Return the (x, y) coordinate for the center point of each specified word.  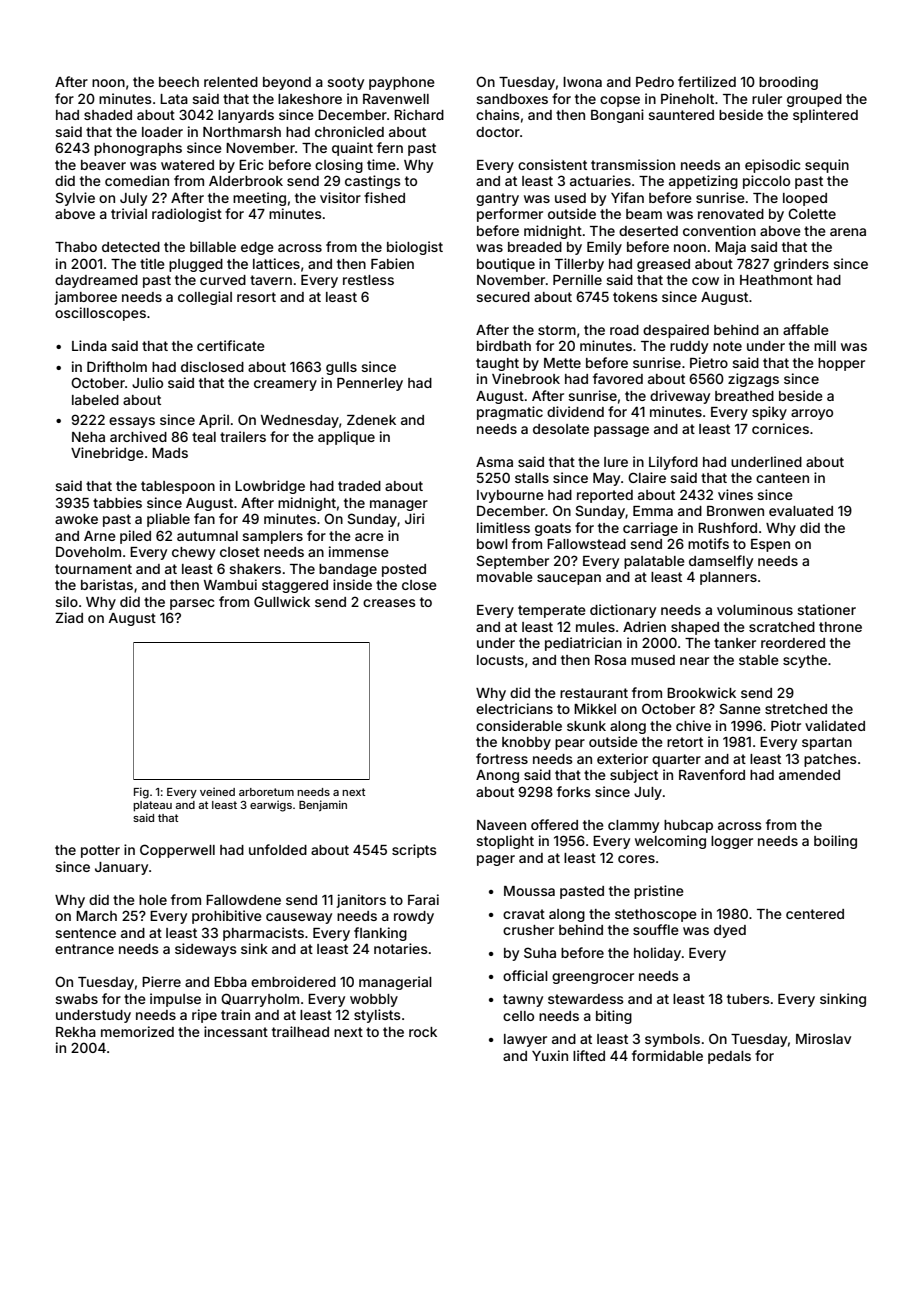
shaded (108, 115)
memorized (137, 1031)
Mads (170, 453)
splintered (825, 116)
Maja (730, 248)
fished (384, 197)
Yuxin (550, 1055)
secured (503, 297)
